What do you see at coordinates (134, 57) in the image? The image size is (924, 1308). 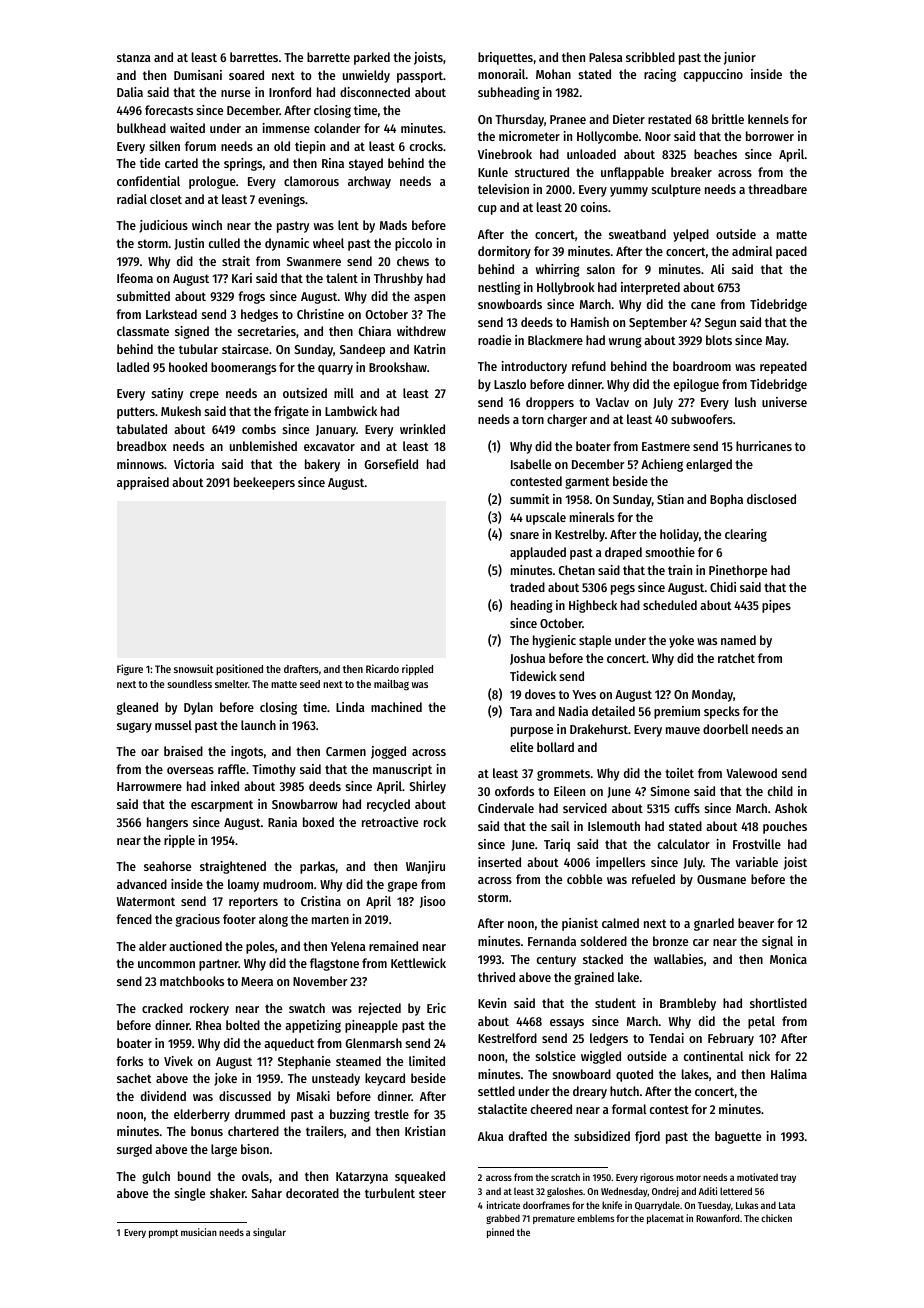 I see `stanza` at bounding box center [134, 57].
